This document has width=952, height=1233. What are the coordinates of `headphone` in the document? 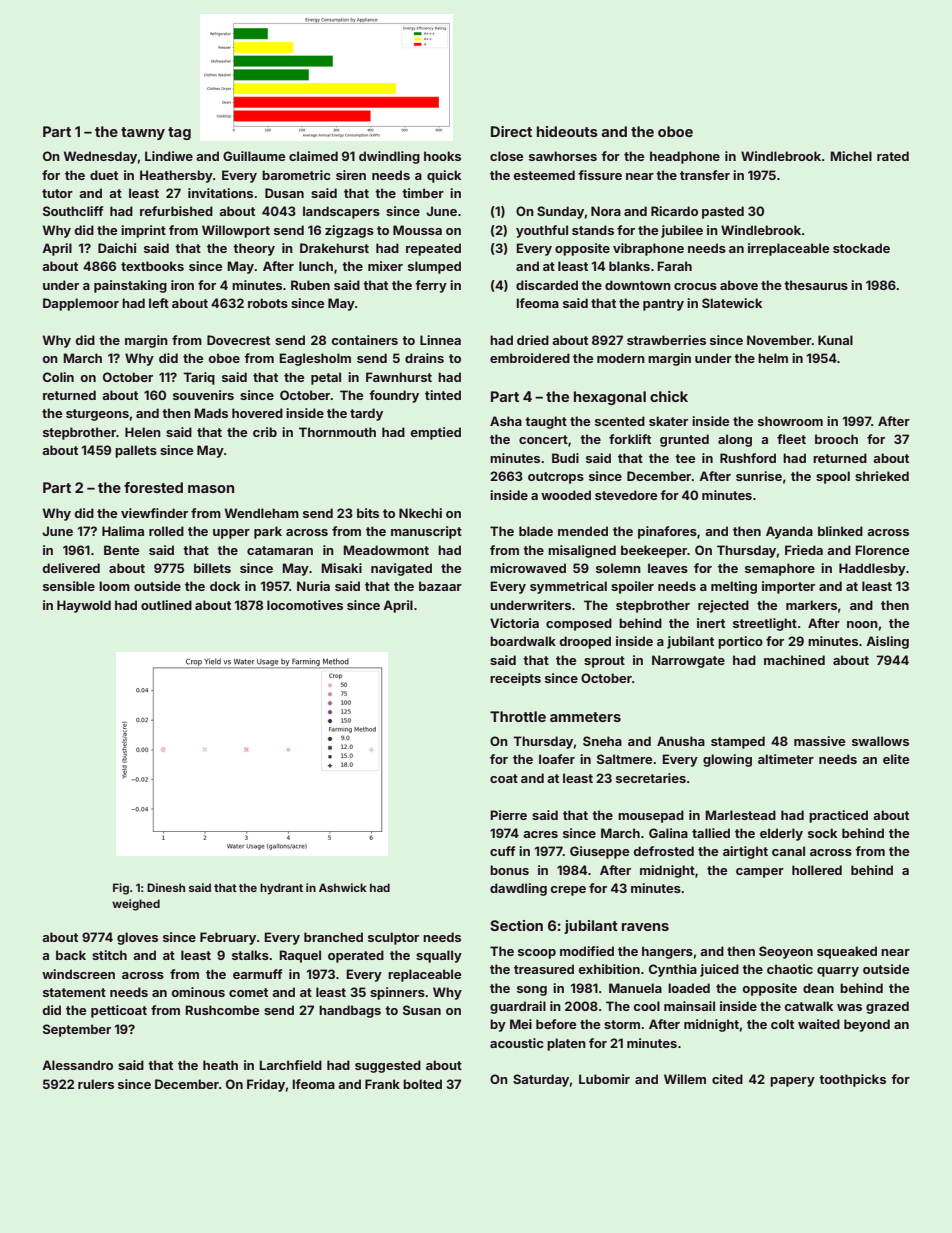 It's located at (685, 157).
